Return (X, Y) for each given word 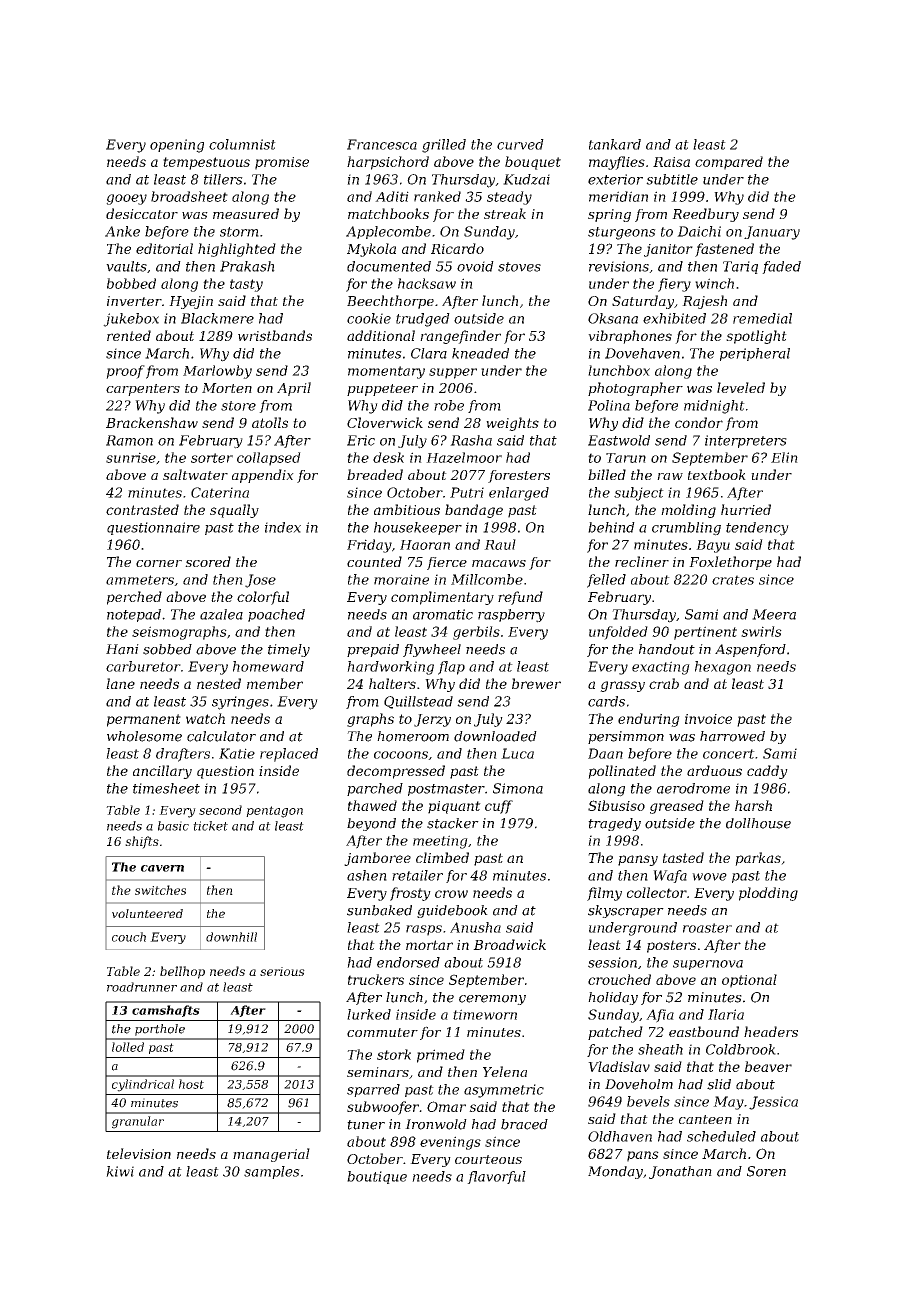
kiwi (120, 1171)
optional (749, 981)
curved (520, 144)
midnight (714, 407)
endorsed (408, 962)
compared (729, 163)
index (283, 527)
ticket (210, 826)
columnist (242, 144)
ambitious (407, 509)
